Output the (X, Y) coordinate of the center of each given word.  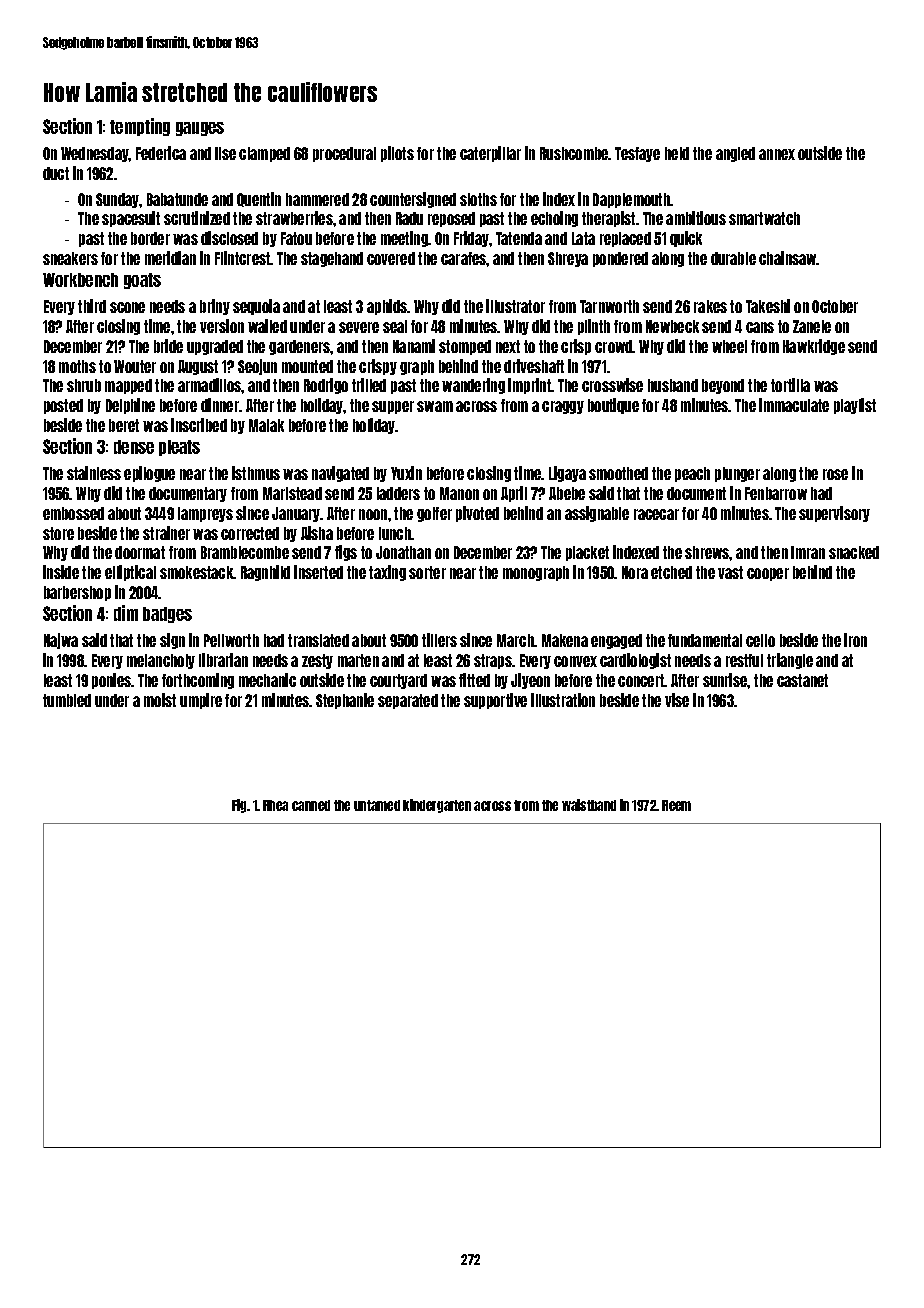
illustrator (515, 306)
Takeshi (768, 306)
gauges (200, 129)
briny (215, 307)
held (677, 153)
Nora (635, 572)
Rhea (275, 805)
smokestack (197, 572)
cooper (768, 574)
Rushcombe (574, 153)
